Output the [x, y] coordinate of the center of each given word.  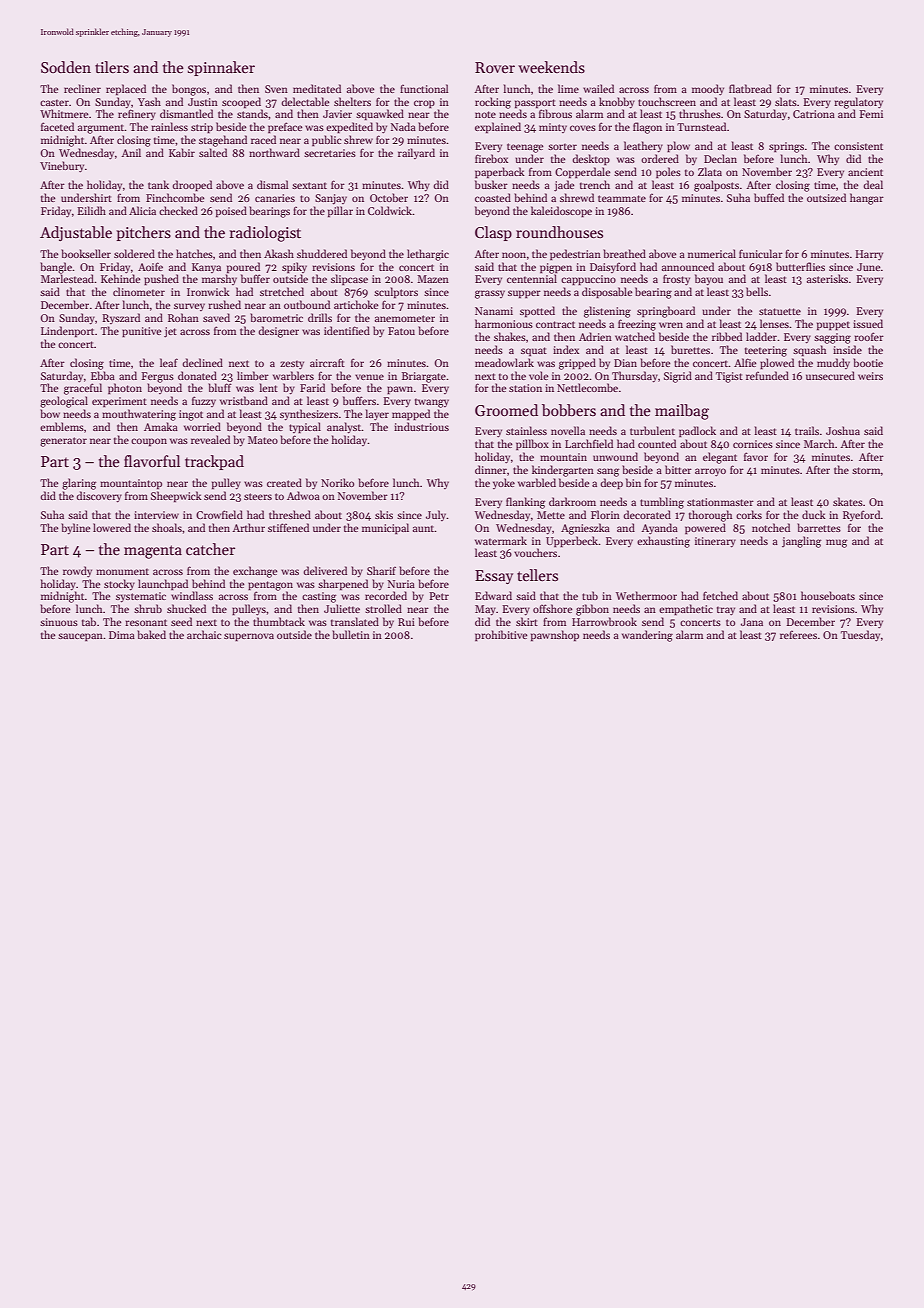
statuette [780, 311]
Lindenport [67, 331]
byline [75, 528]
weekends [551, 67]
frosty [676, 279]
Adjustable [76, 233]
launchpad [163, 584]
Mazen [433, 279]
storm [866, 470]
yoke [504, 483]
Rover [495, 67]
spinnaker [221, 68]
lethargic [428, 255]
